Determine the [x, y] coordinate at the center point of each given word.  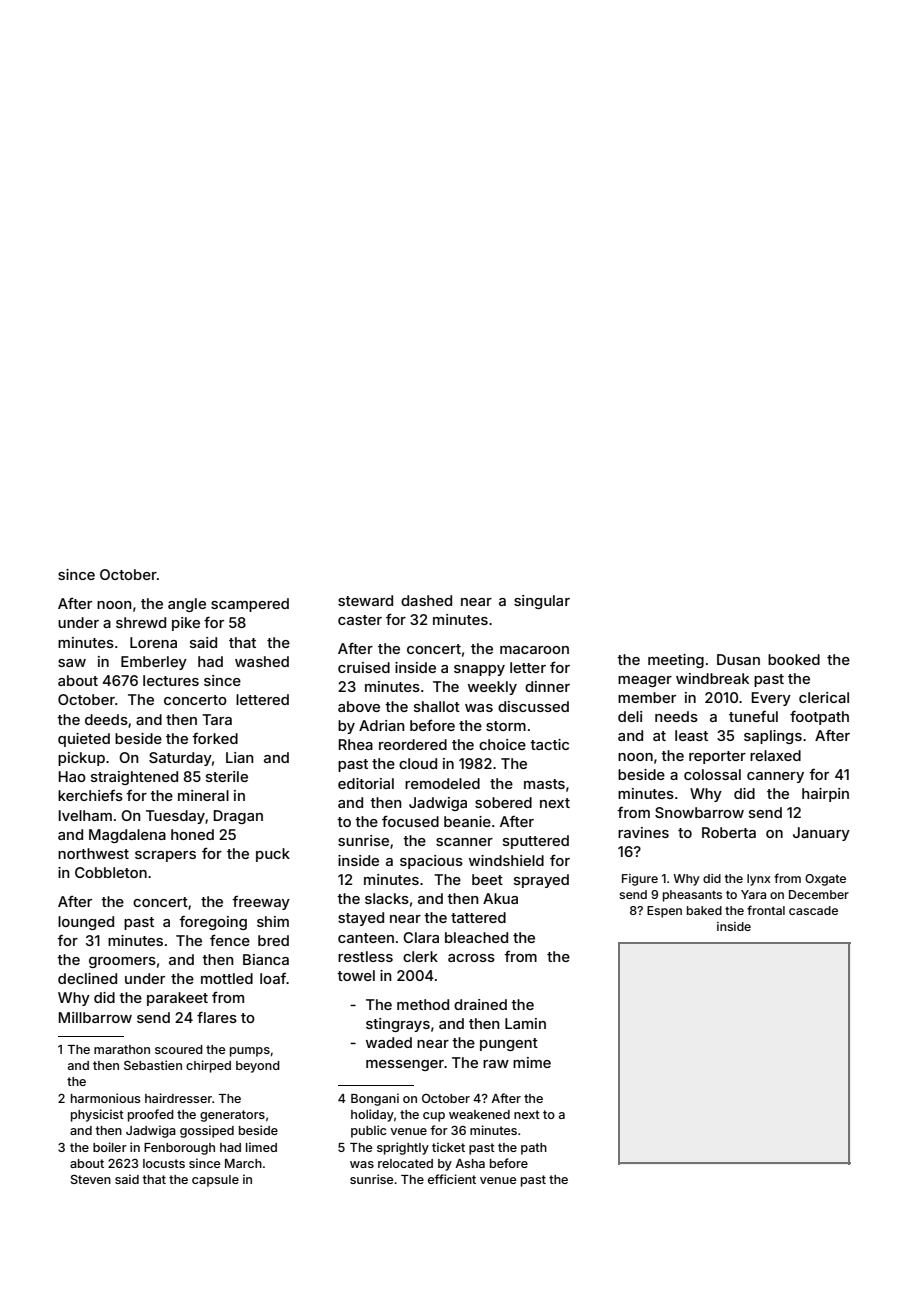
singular [542, 602]
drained [480, 1004]
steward [365, 600]
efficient [452, 1179]
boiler [110, 1147]
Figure [640, 880]
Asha [470, 1163]
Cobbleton [111, 872]
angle [187, 605]
